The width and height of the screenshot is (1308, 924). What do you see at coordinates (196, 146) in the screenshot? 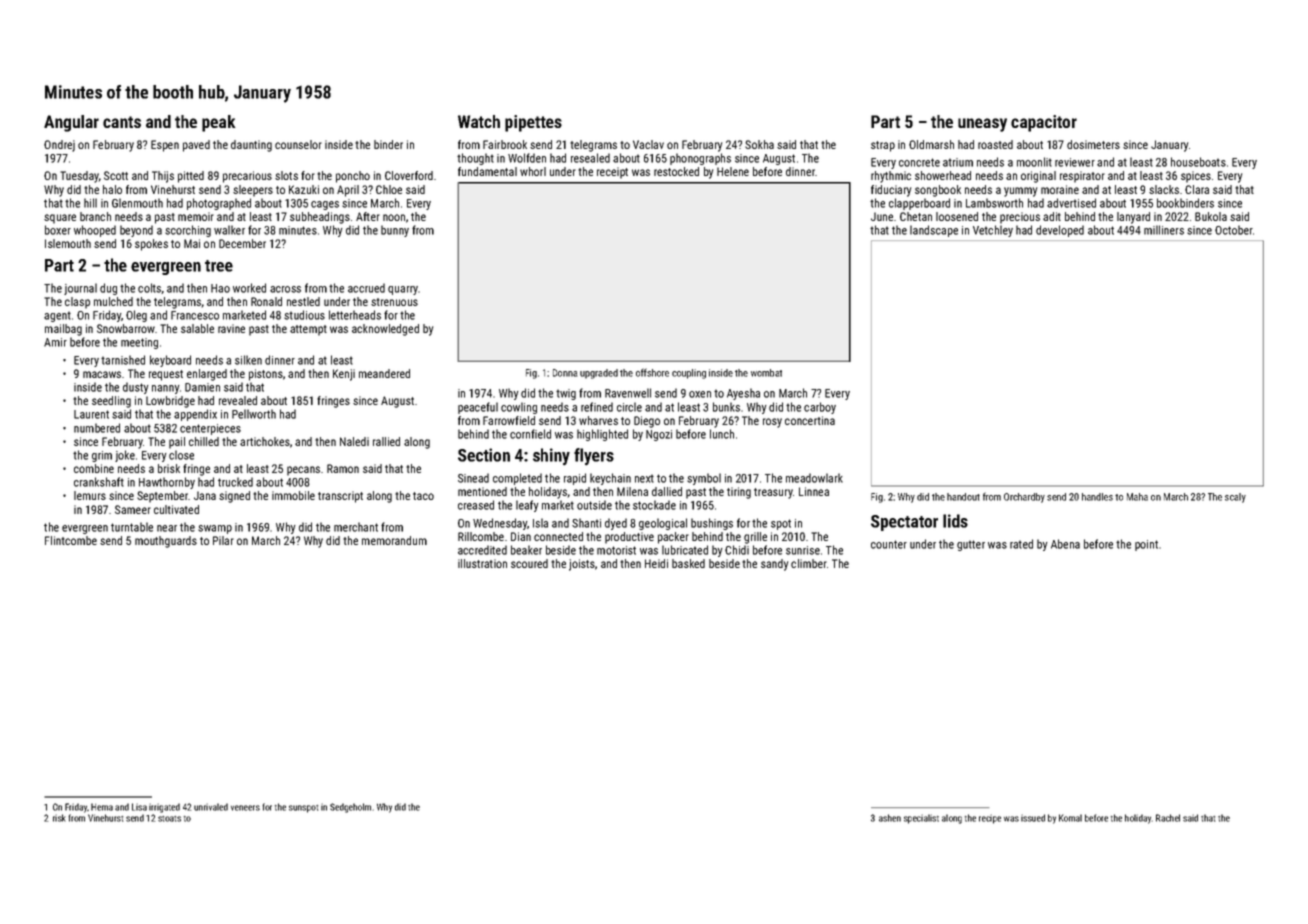
I see `paved` at bounding box center [196, 146].
